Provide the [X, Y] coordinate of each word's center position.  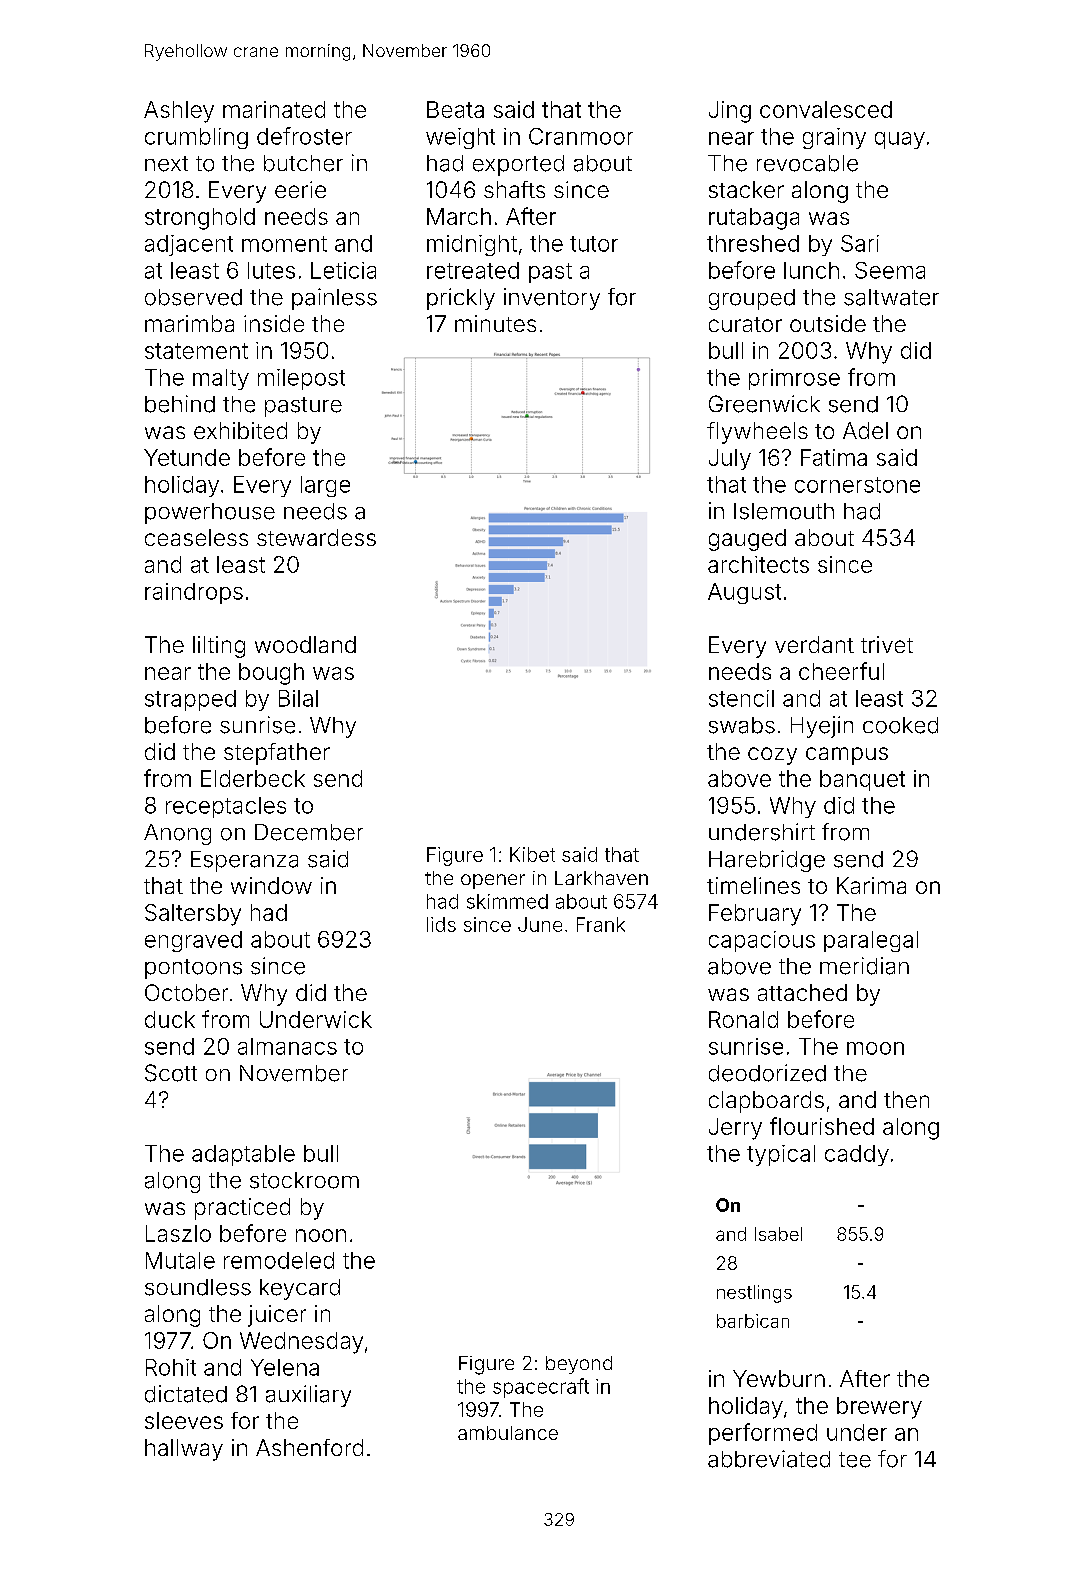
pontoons [193, 969]
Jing [730, 112]
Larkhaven [601, 878]
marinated [274, 109]
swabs [742, 725]
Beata [455, 109]
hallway [184, 1450]
